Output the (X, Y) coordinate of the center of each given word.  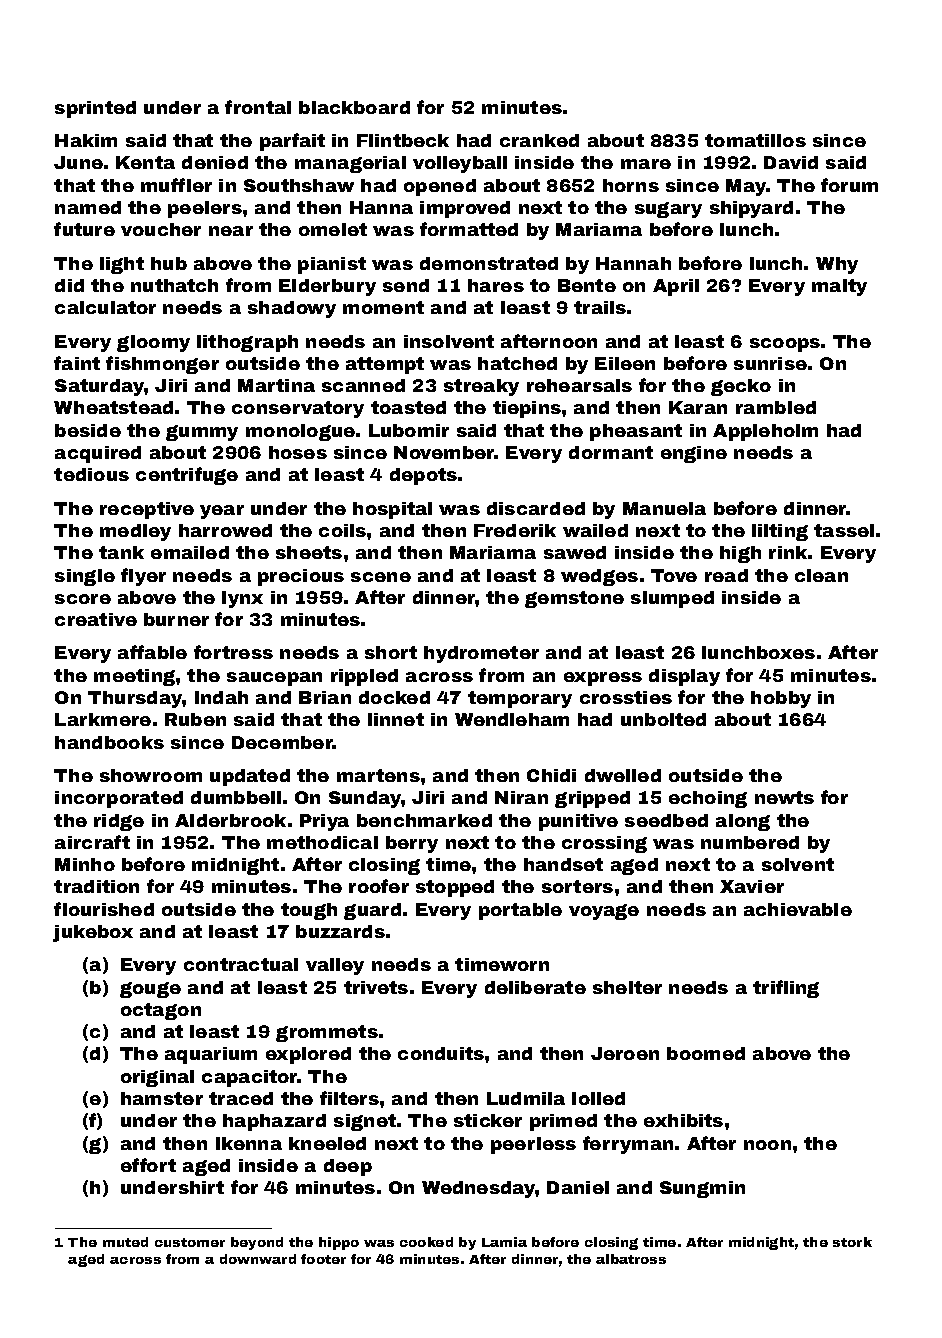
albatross (631, 1259)
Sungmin (702, 1189)
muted (125, 1242)
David (791, 162)
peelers (205, 209)
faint (77, 363)
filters (349, 1098)
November (444, 452)
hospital (392, 510)
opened (440, 187)
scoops (785, 345)
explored (308, 1055)
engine (694, 454)
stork (852, 1242)
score (83, 599)
